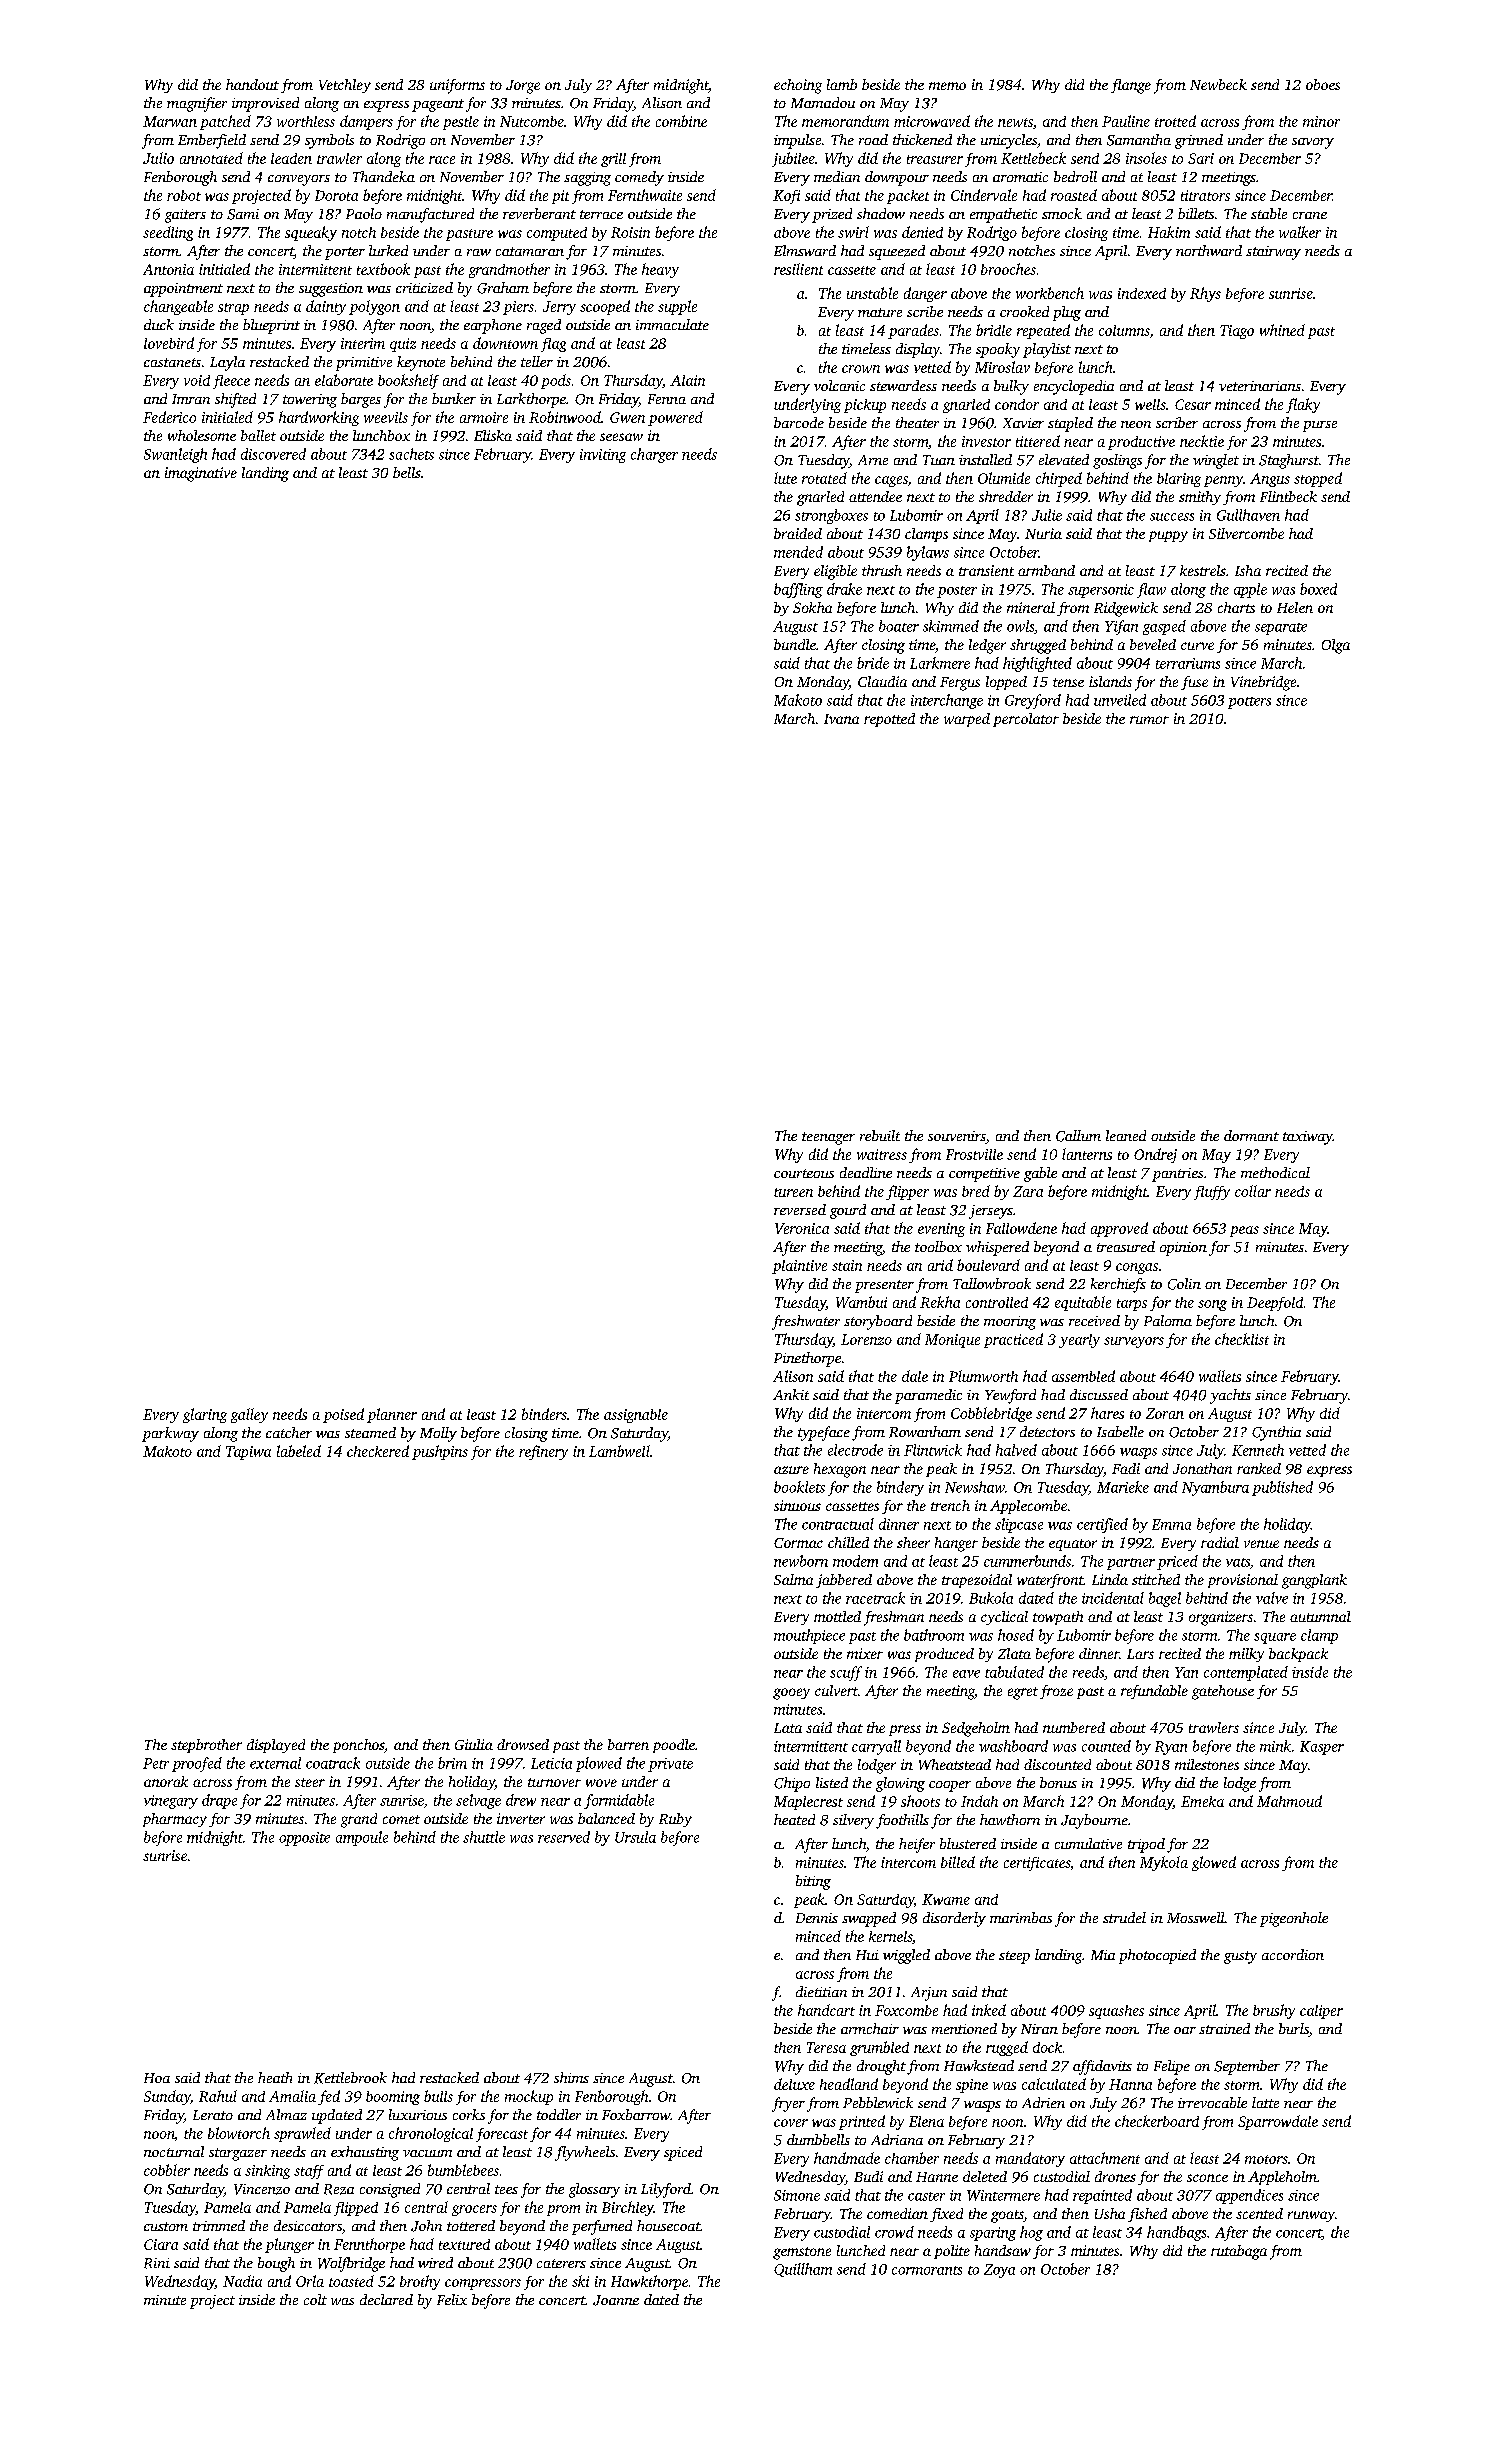 This page has width=1496, height=2464. I want to click on rumor, so click(1149, 720).
